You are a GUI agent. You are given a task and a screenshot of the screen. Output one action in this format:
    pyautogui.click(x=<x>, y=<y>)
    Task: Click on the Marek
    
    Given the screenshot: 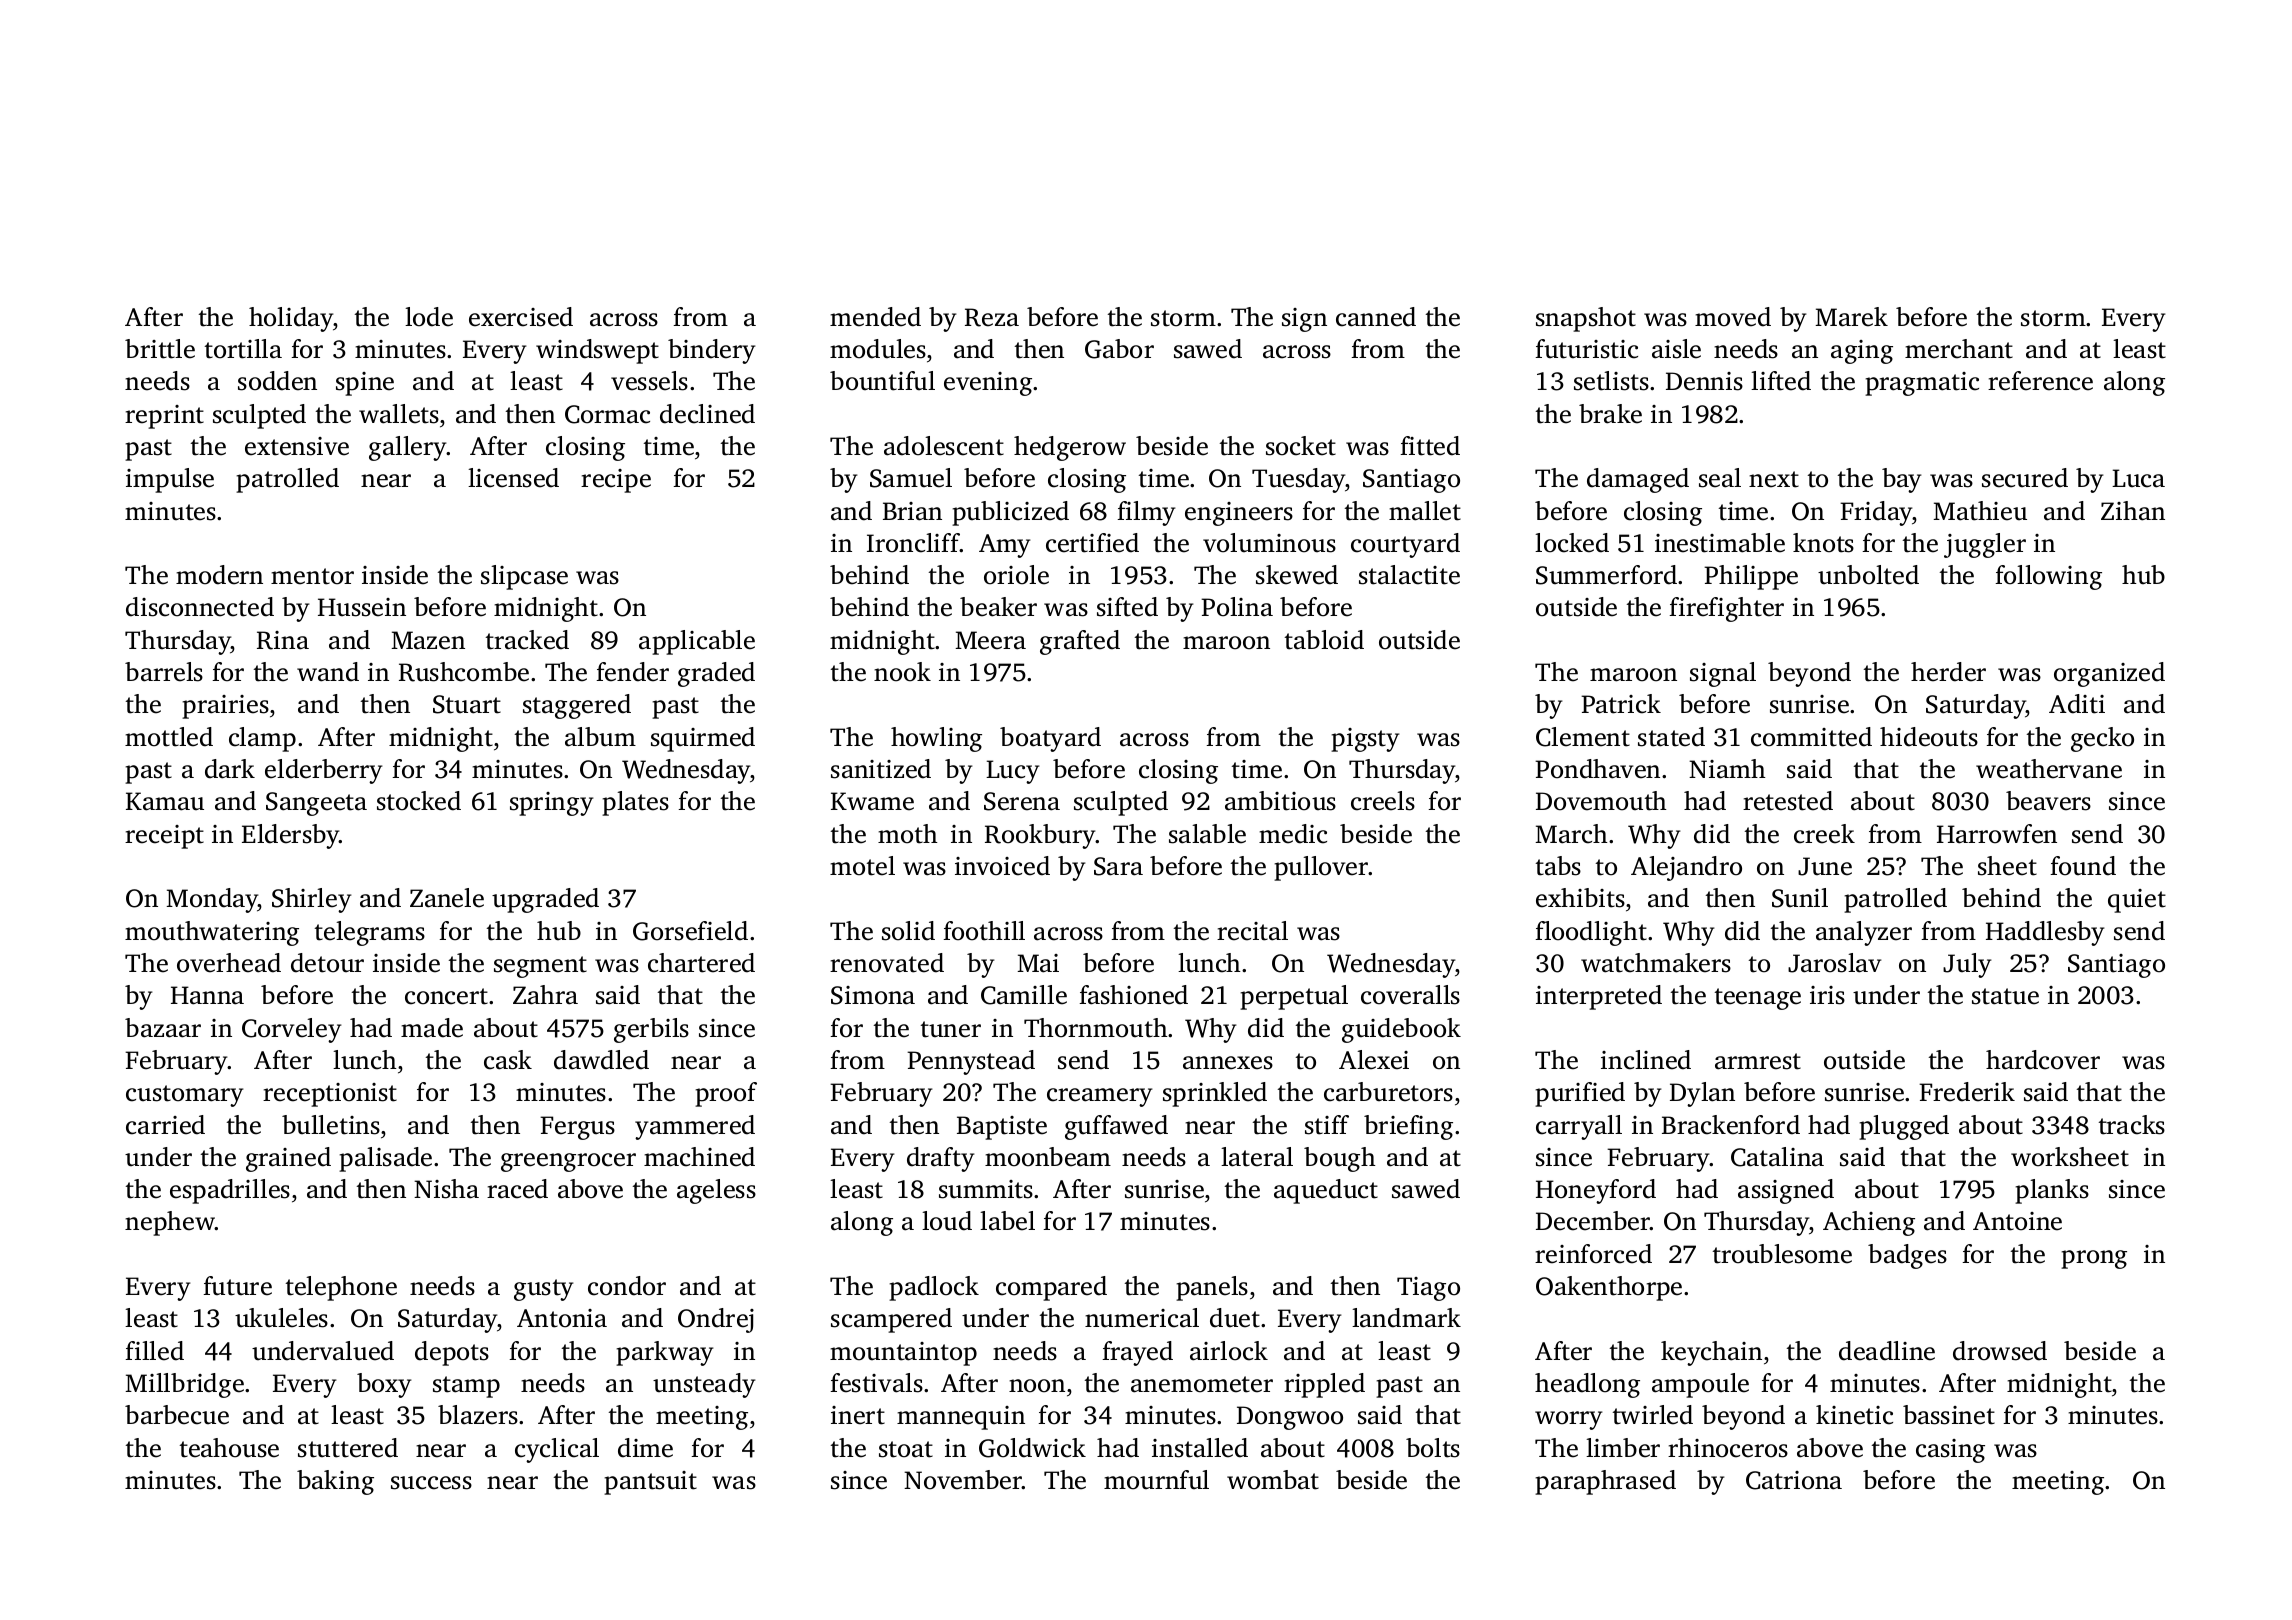 What is the action you would take?
    pyautogui.click(x=1851, y=317)
